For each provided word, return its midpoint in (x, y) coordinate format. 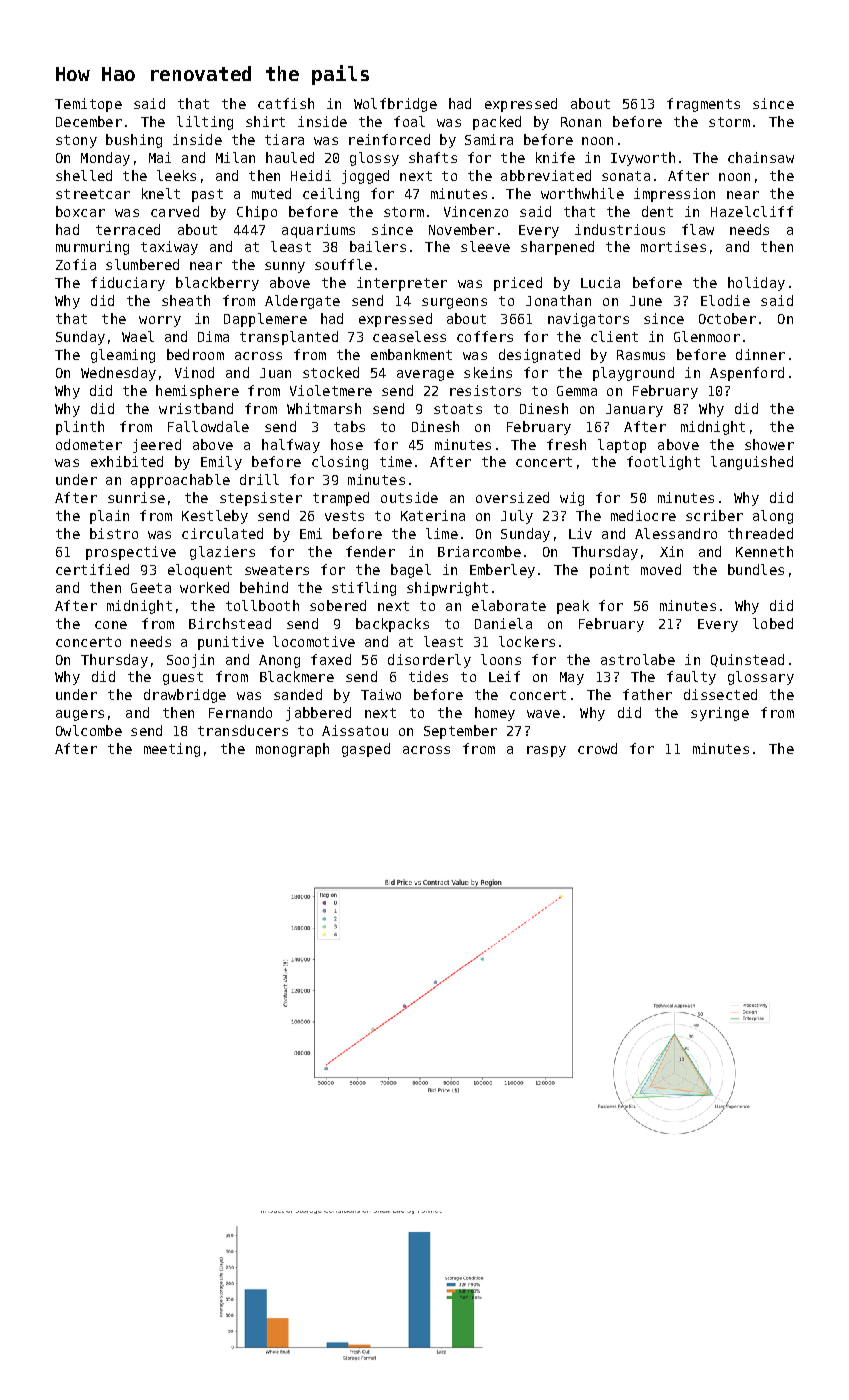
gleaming (123, 356)
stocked (331, 372)
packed (497, 123)
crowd (597, 748)
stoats (458, 409)
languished (752, 463)
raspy (546, 751)
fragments (703, 105)
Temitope (88, 105)
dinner (760, 354)
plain (109, 517)
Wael (138, 336)
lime (442, 533)
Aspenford (747, 374)
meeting (172, 750)
